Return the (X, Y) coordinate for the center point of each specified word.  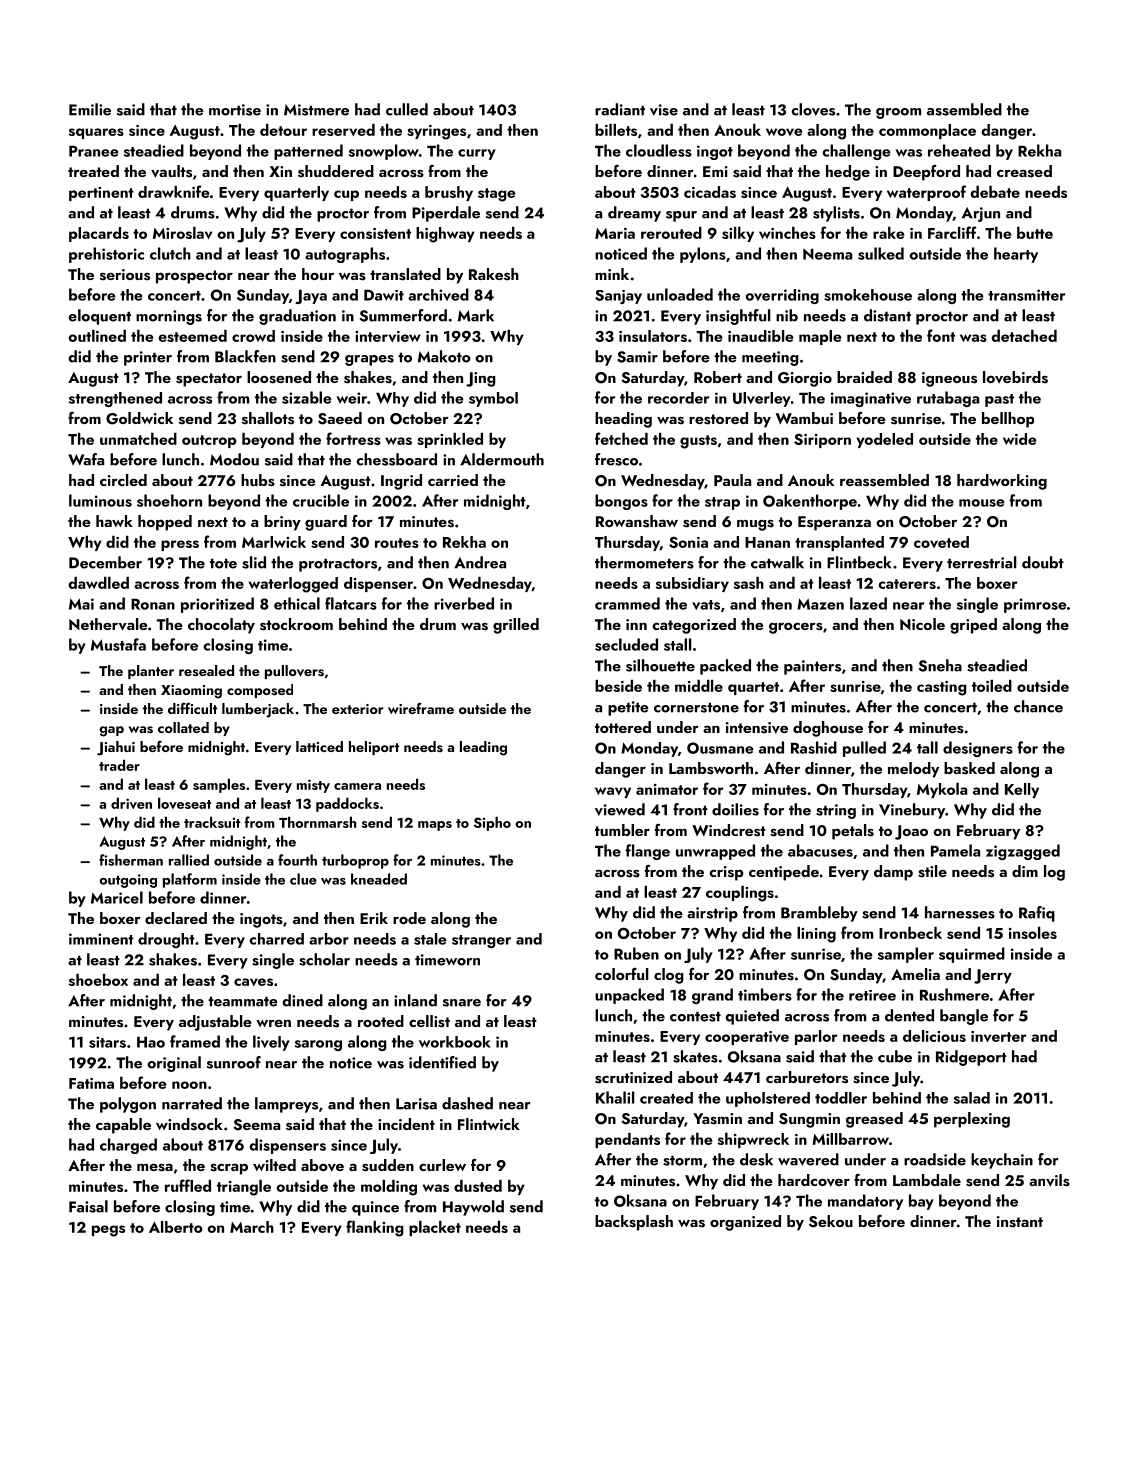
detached (1024, 336)
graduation (297, 317)
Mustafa (118, 644)
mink (612, 274)
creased (1024, 171)
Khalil (615, 1097)
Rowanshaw (637, 521)
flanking (375, 1228)
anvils (1049, 1180)
